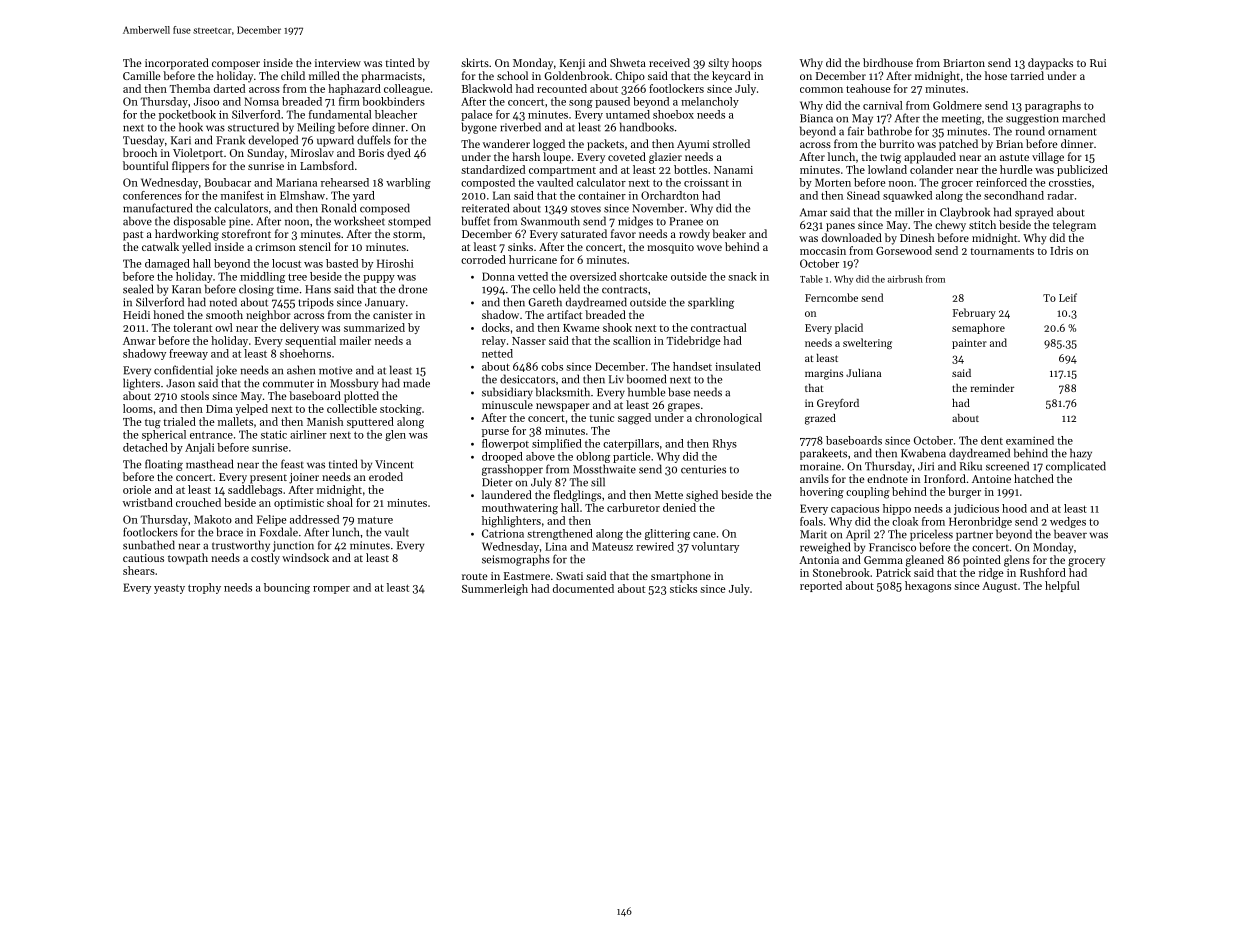 The width and height of the screenshot is (1233, 952). I want to click on Kwabena, so click(923, 453).
